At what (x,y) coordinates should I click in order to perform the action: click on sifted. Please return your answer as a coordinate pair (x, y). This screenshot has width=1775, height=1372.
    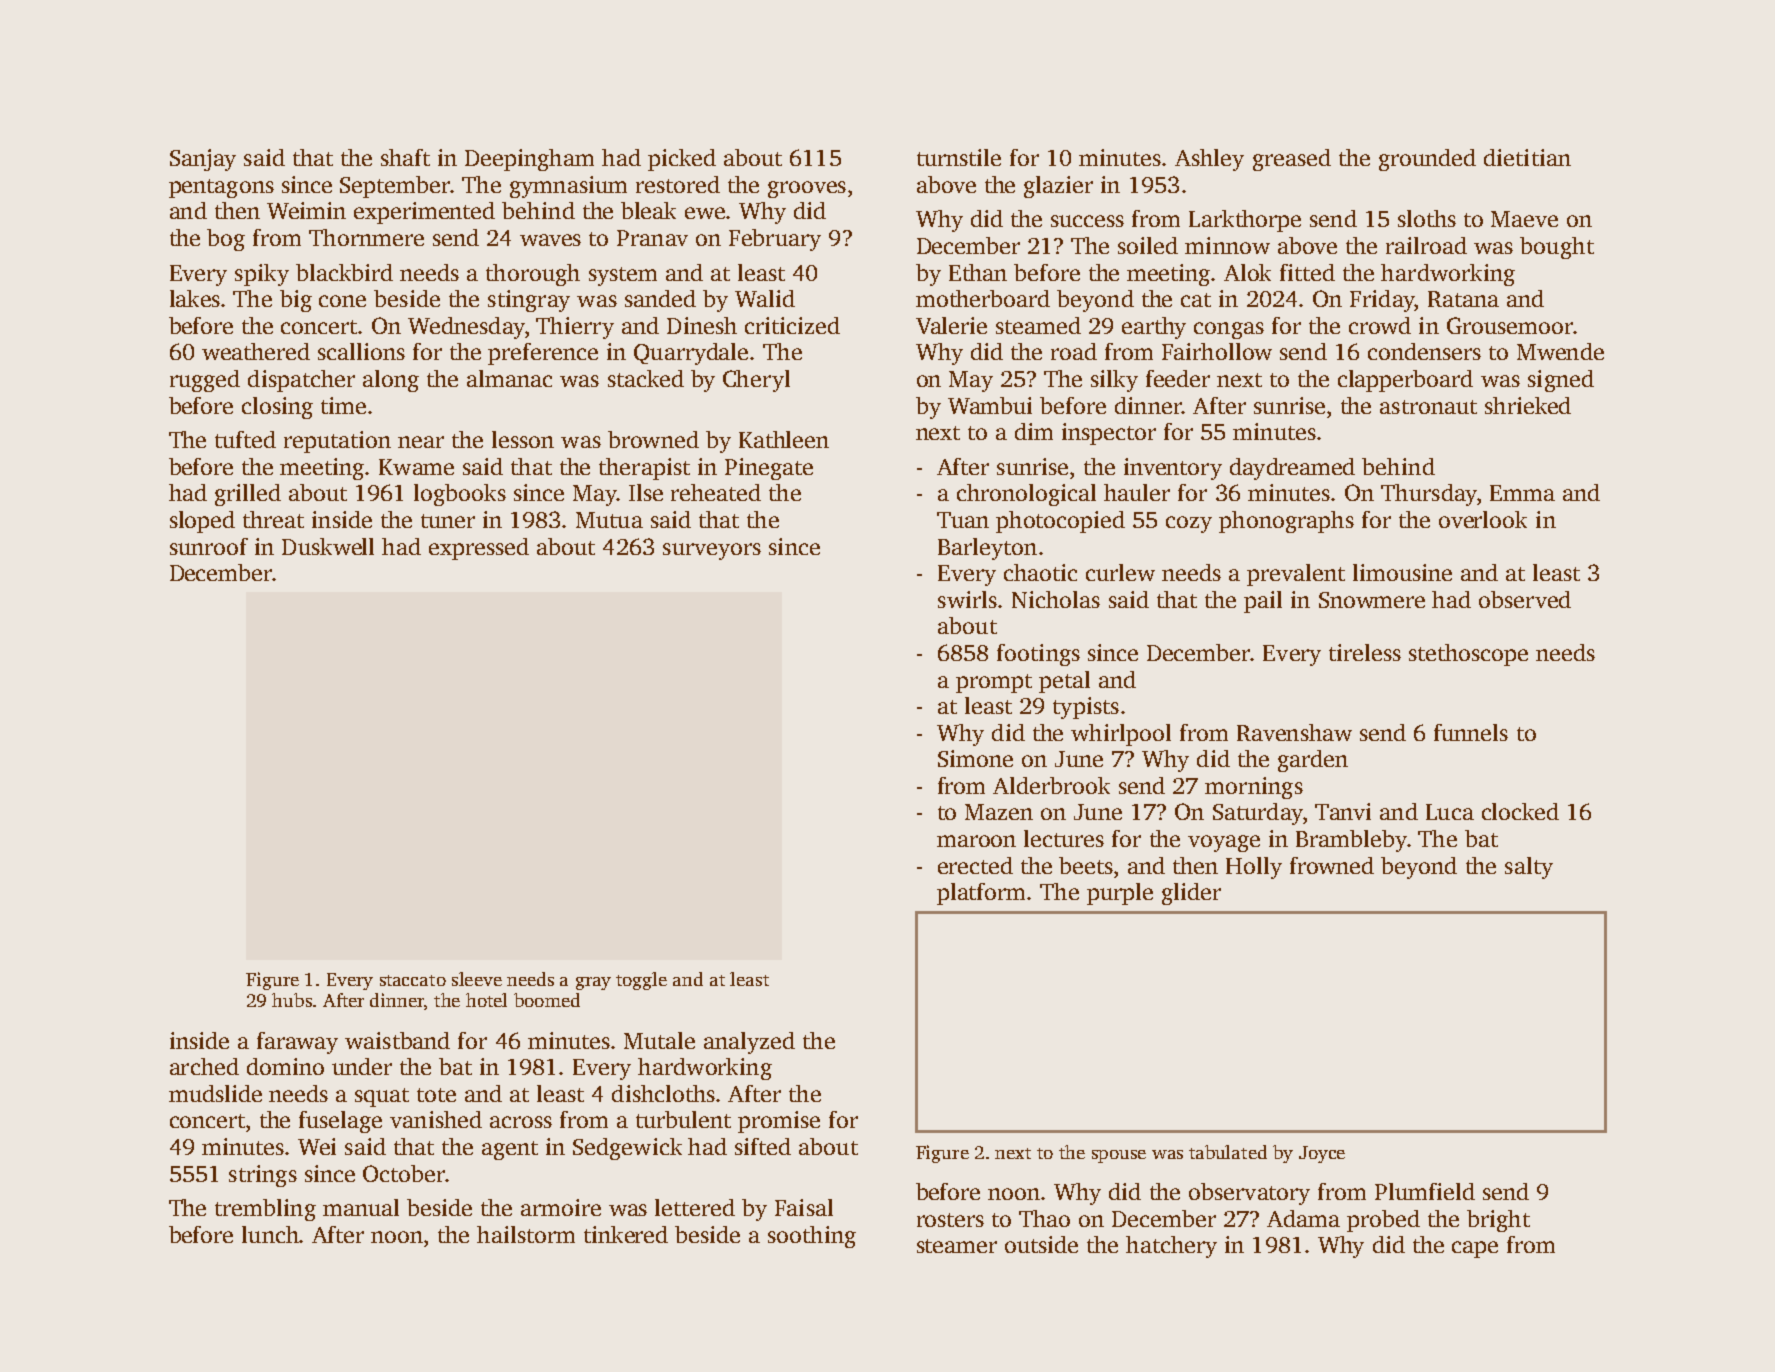
    Looking at the image, I should click on (763, 1146).
